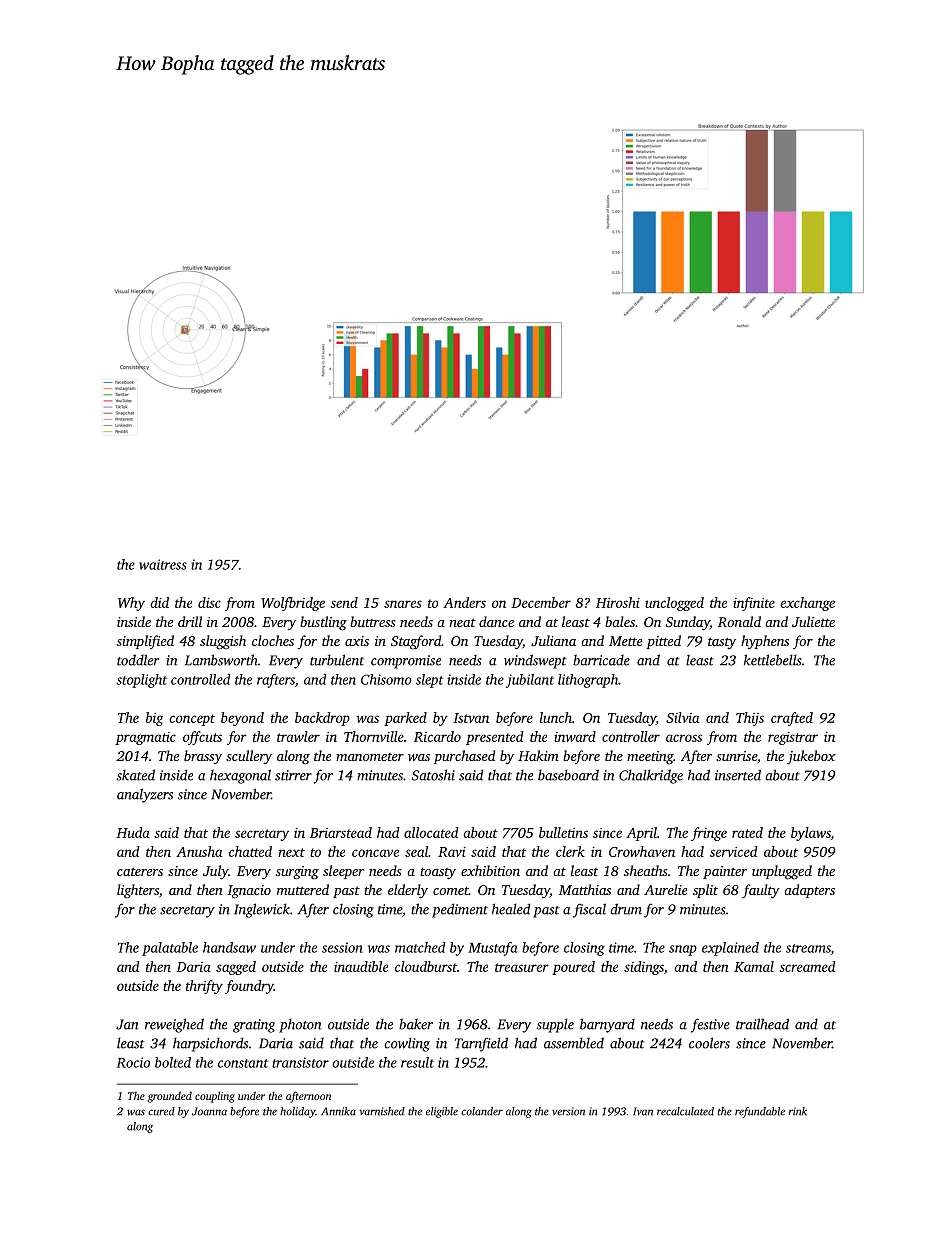 The image size is (952, 1233). I want to click on constant, so click(243, 1063).
